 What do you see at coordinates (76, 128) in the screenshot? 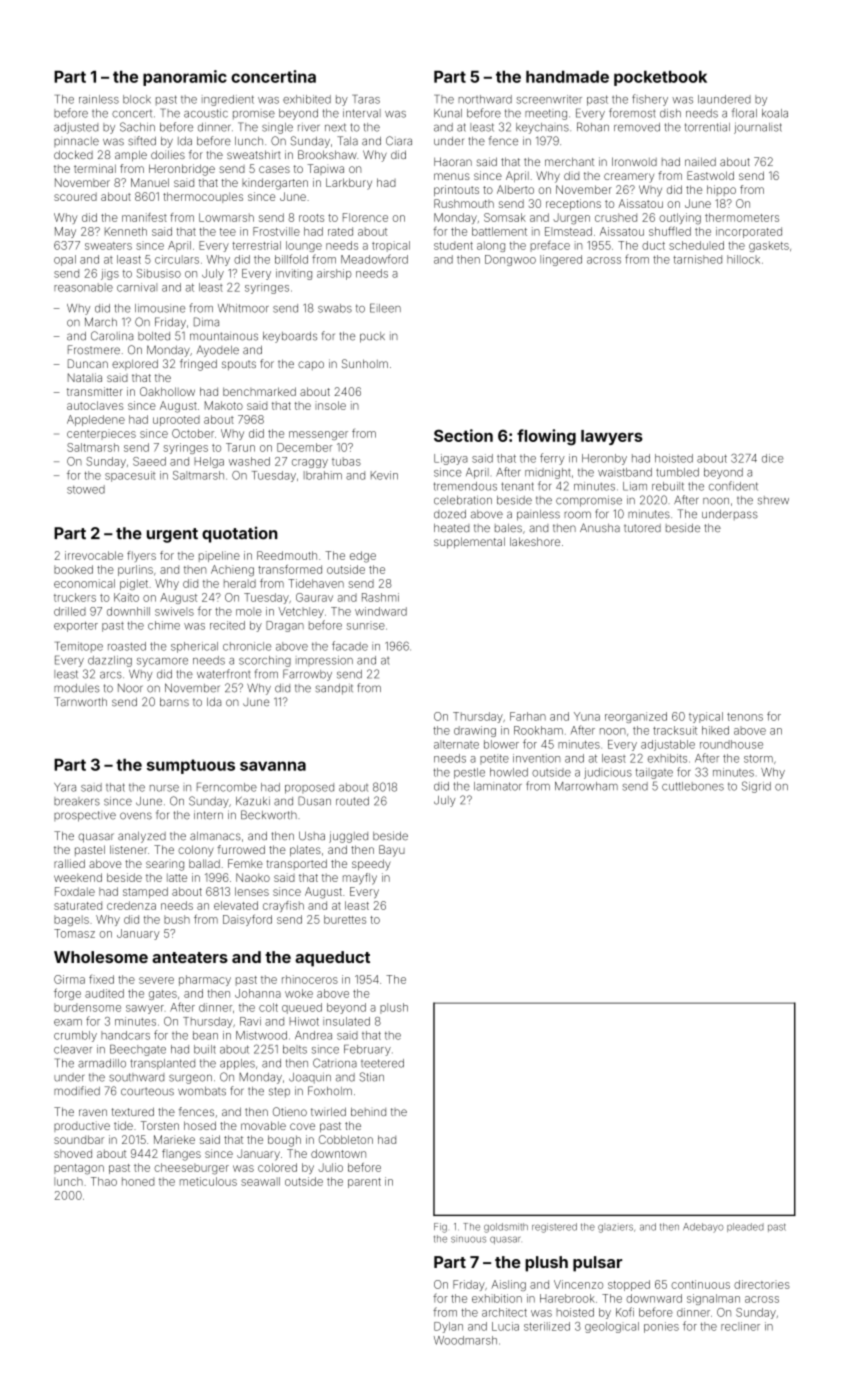
I see `adjusted` at bounding box center [76, 128].
